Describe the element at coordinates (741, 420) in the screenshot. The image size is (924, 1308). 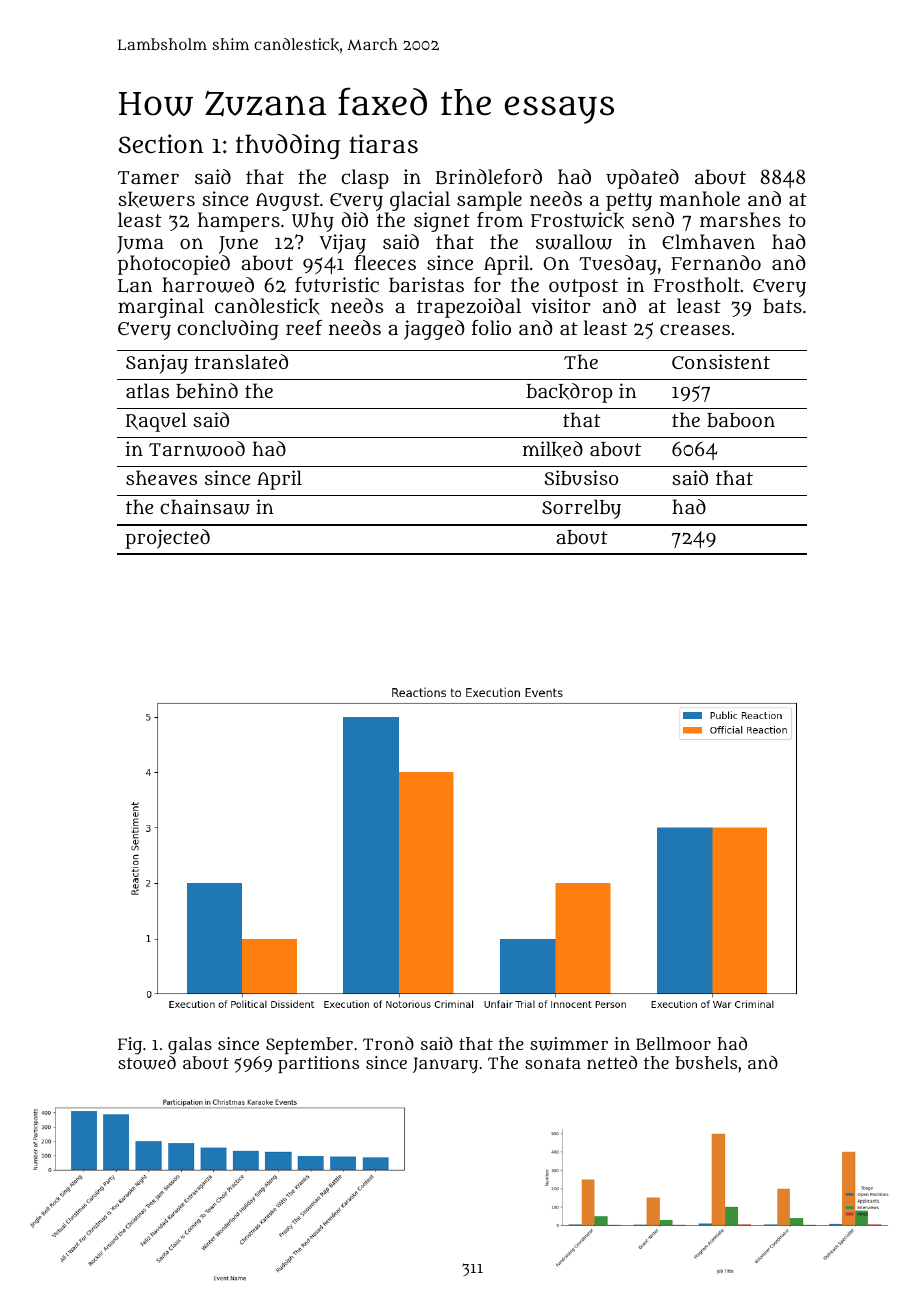
I see `baboon` at that location.
